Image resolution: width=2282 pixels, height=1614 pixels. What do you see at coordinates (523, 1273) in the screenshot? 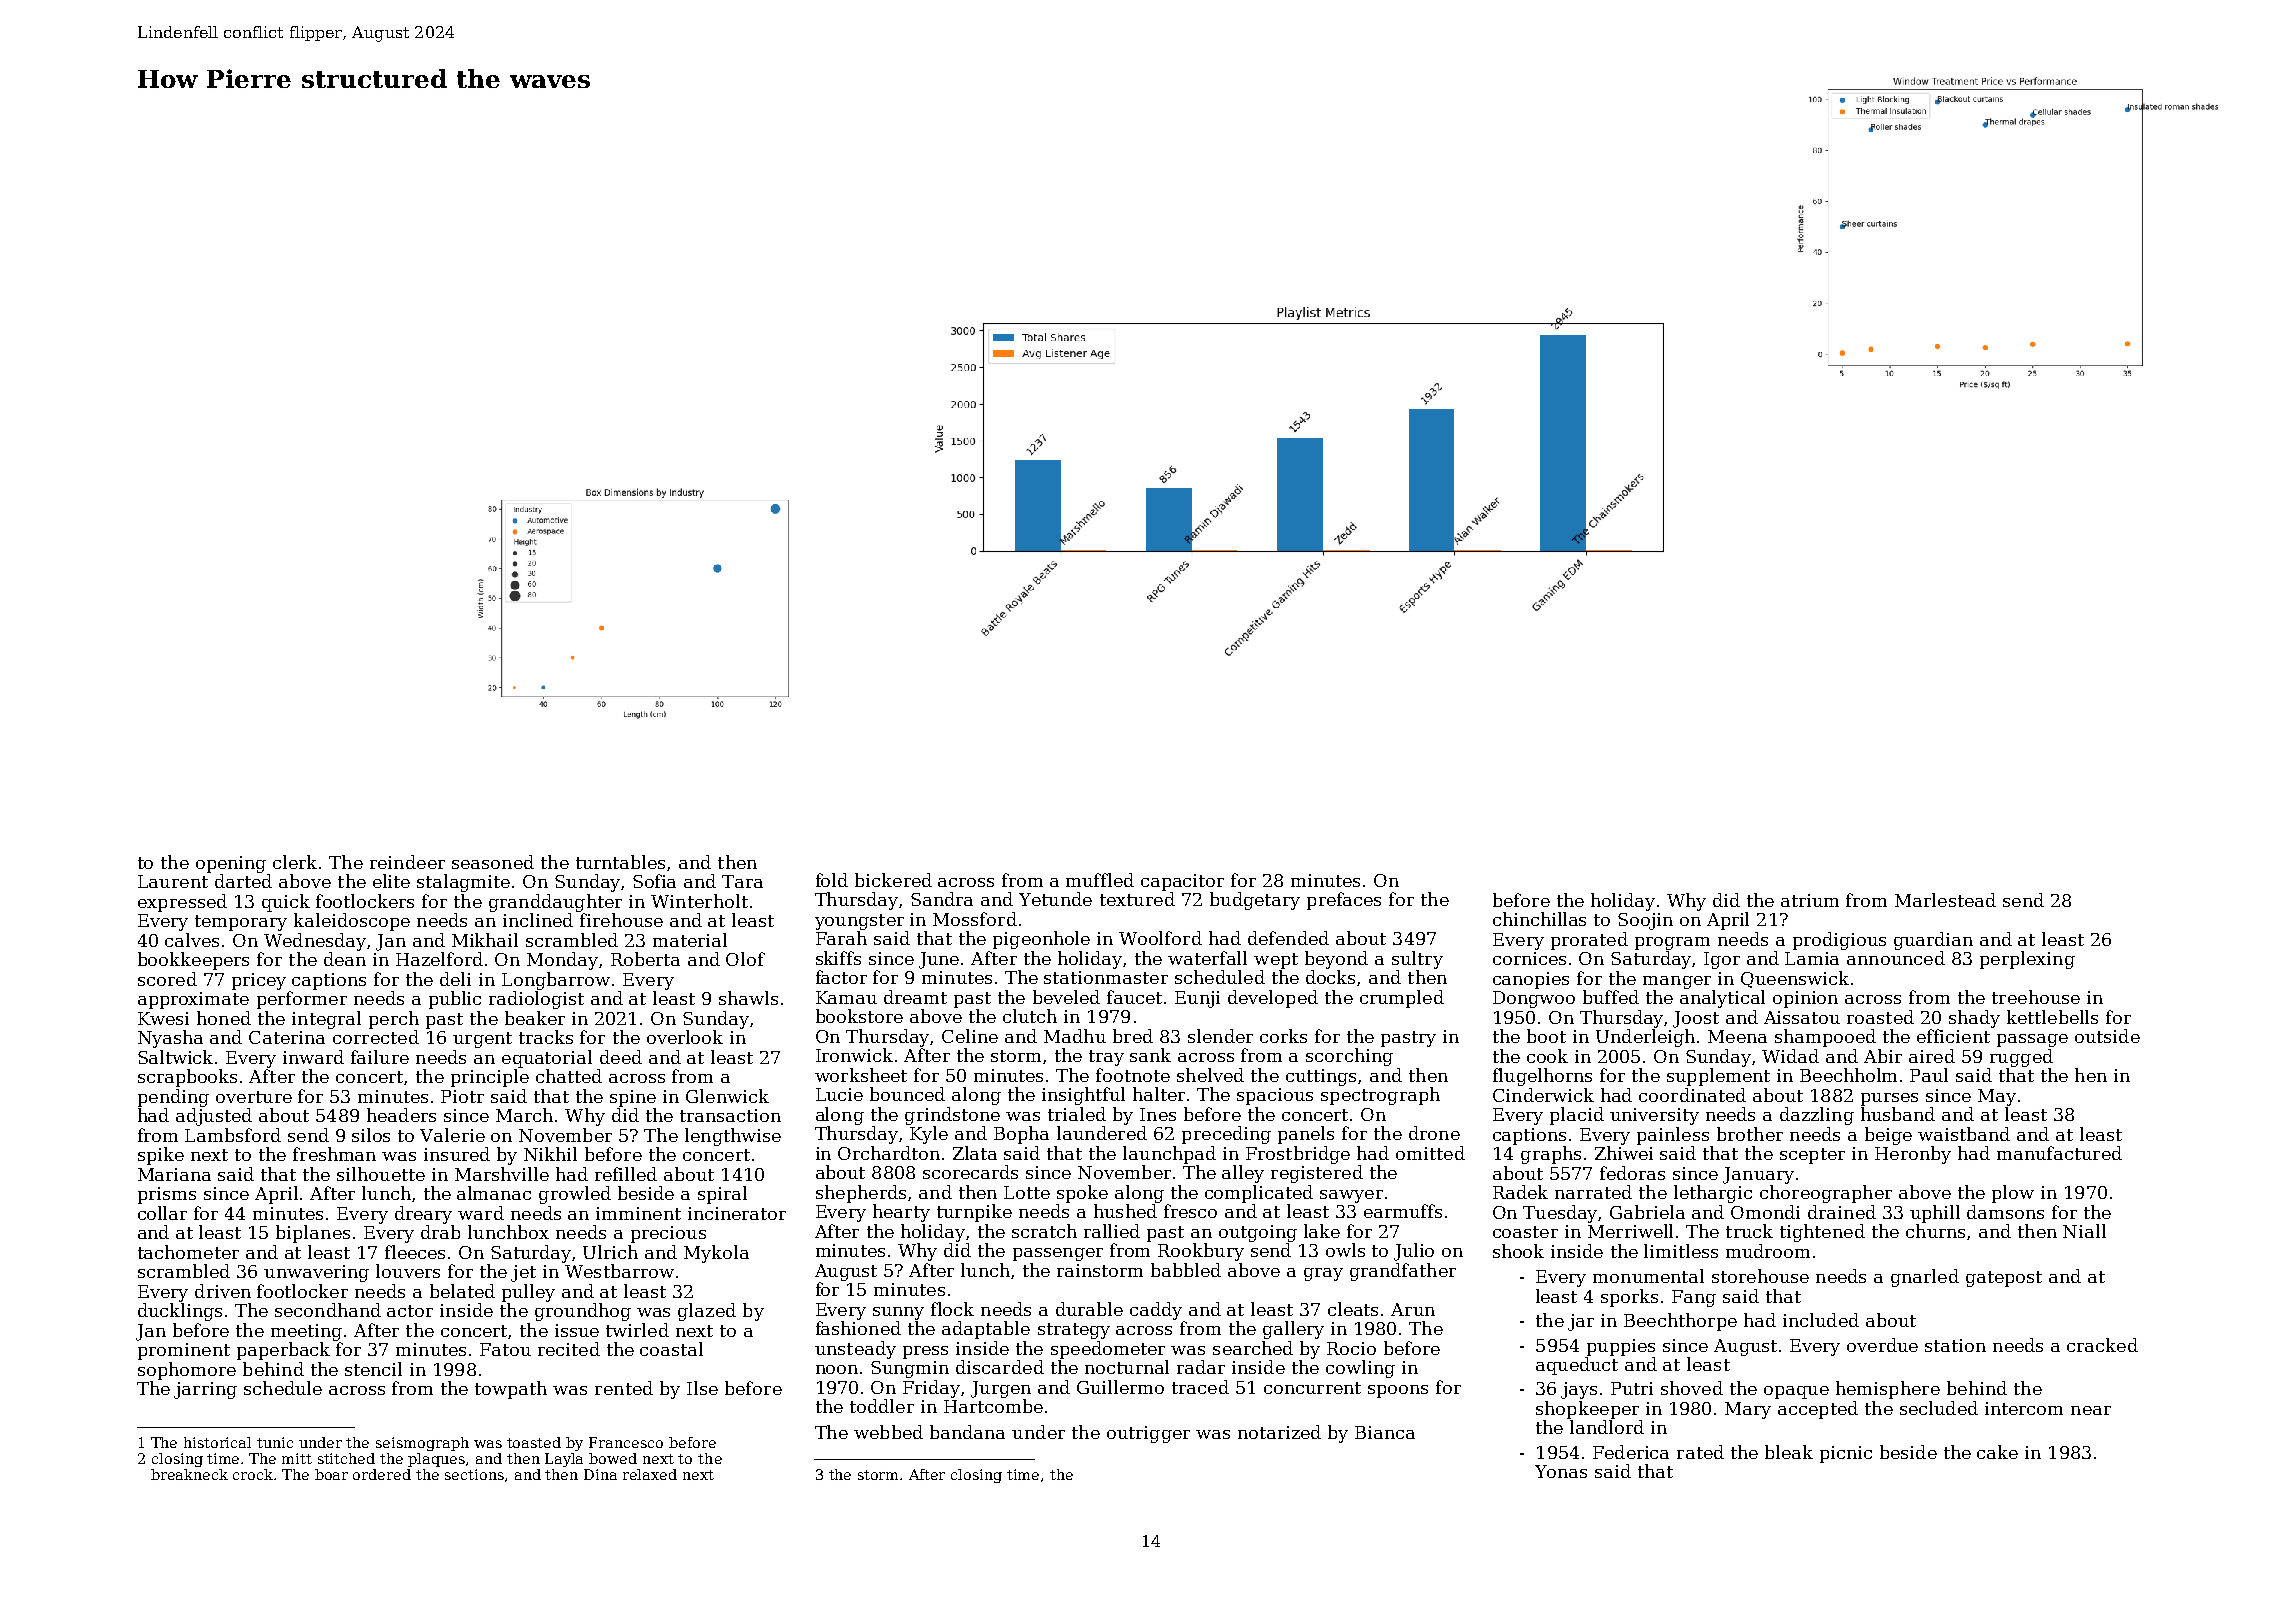
I see `jet` at bounding box center [523, 1273].
